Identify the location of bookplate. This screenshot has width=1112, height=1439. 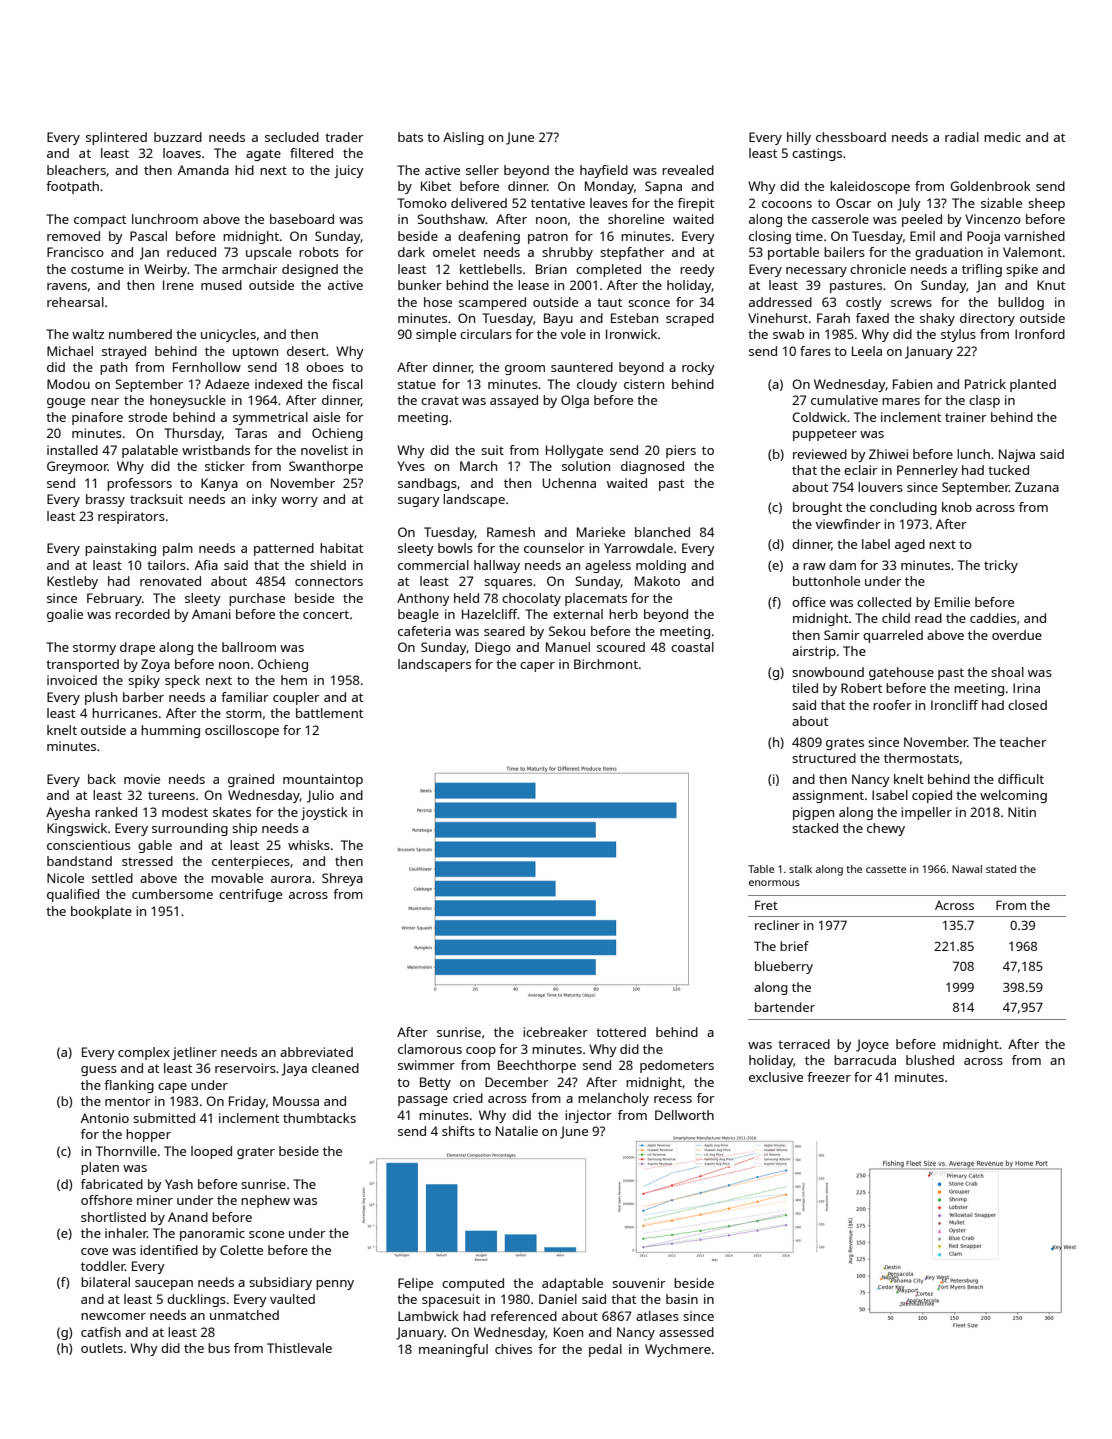
(101, 912).
